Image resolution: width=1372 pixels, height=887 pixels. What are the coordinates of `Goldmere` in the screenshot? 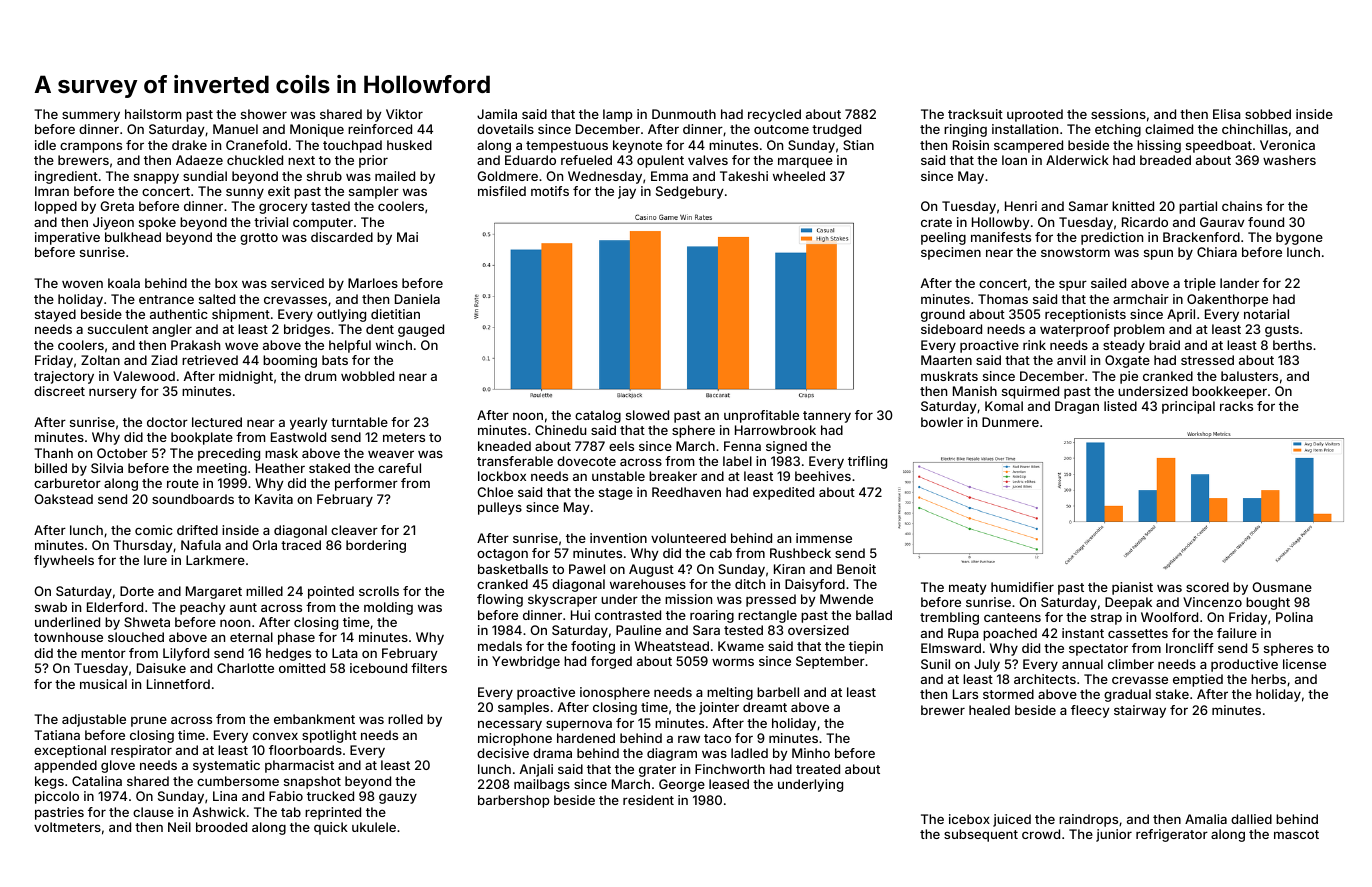 It's located at (507, 176).
